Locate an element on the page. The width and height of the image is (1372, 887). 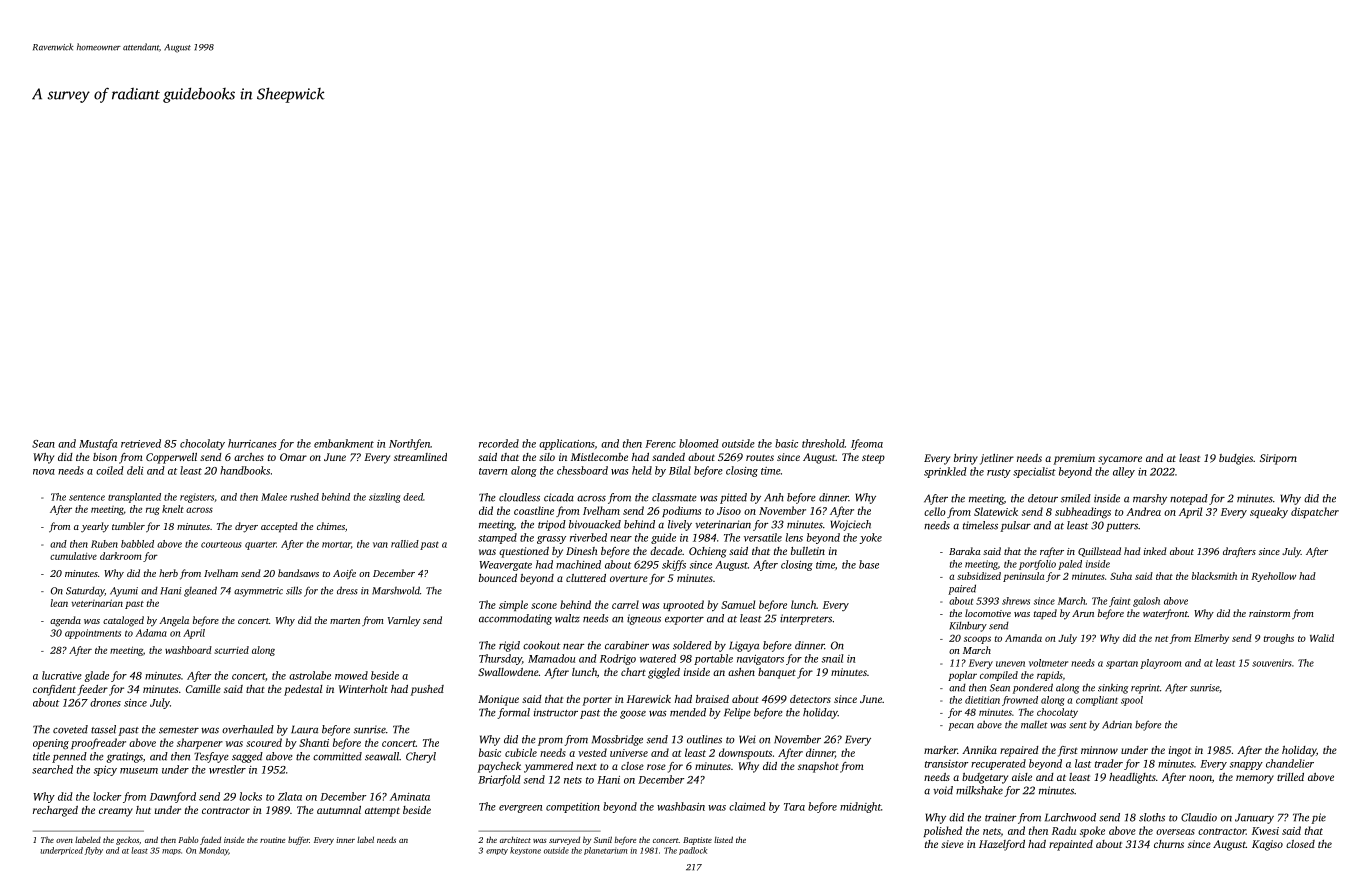
drones is located at coordinates (105, 702).
